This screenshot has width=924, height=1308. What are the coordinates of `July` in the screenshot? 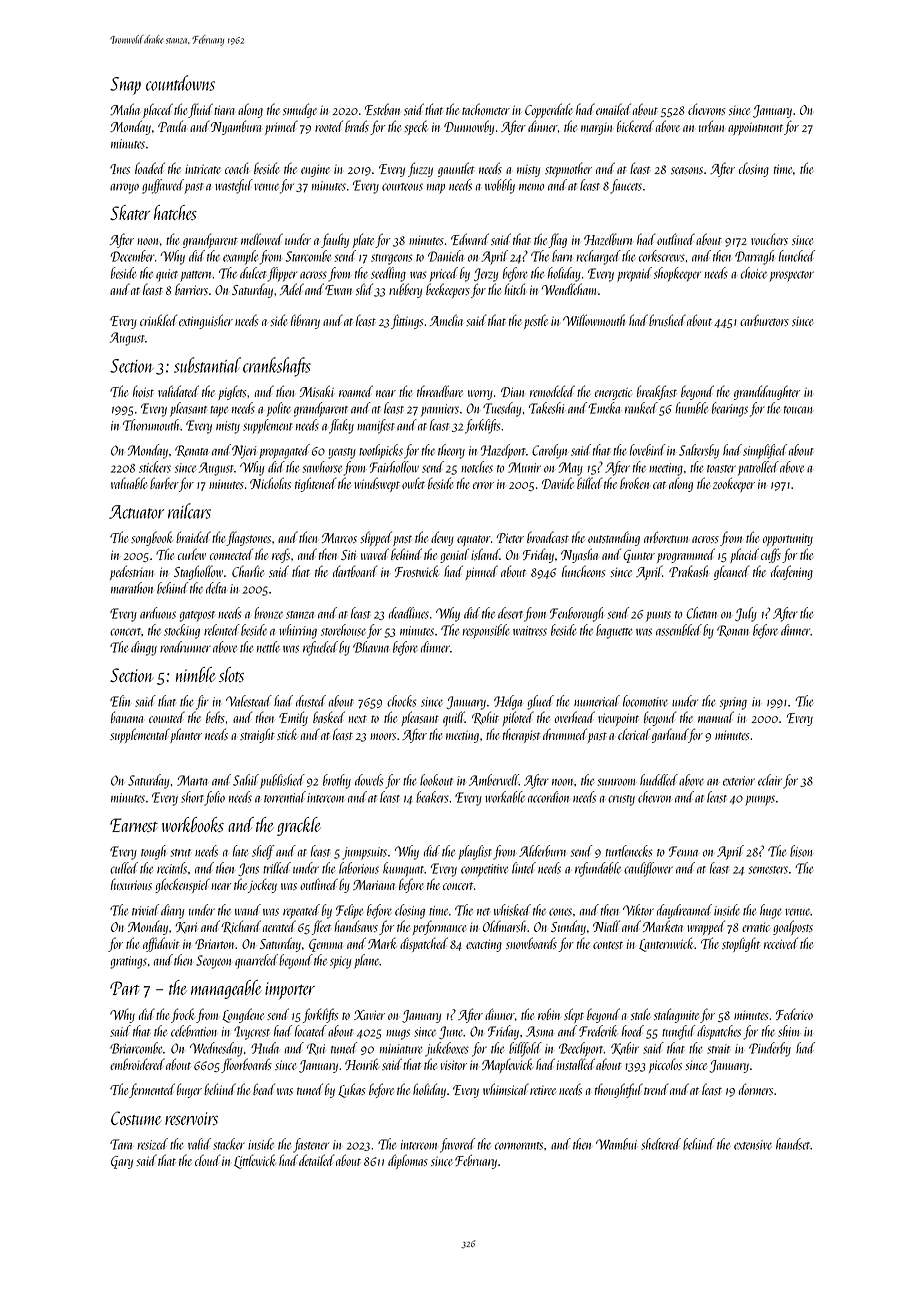 It's located at (746, 614).
